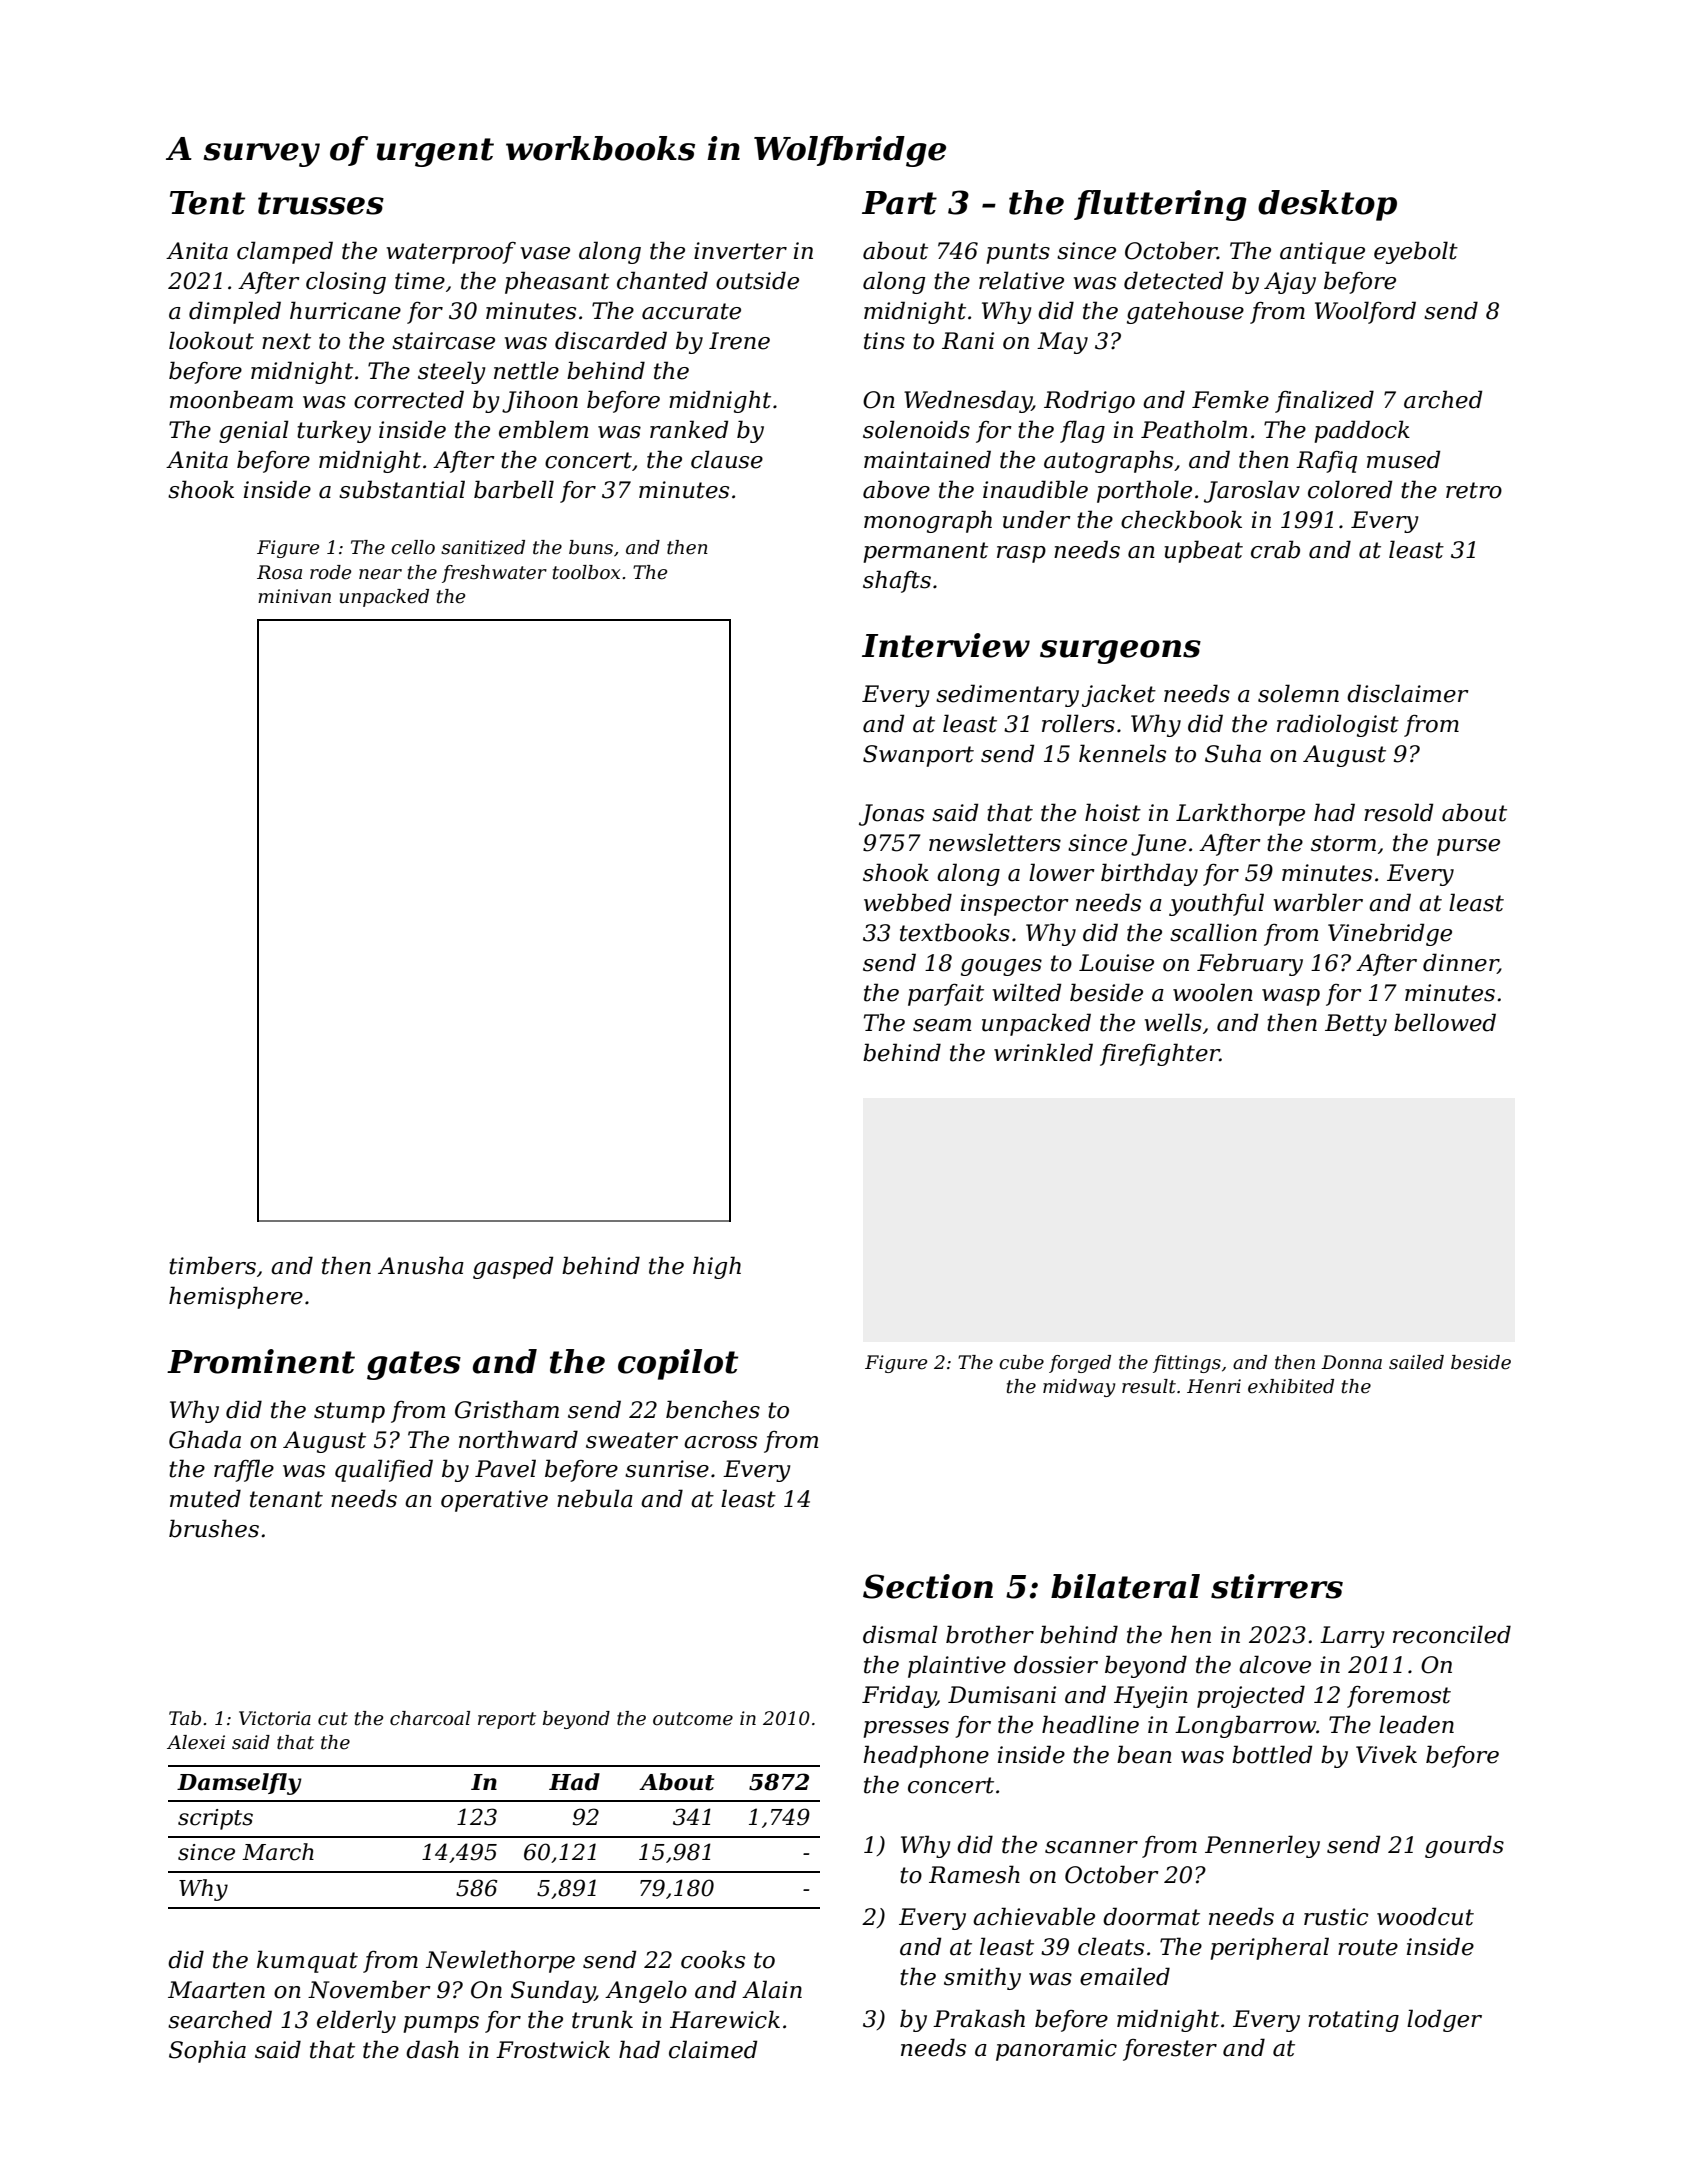 This image has width=1683, height=2178. Describe the element at coordinates (1353, 2021) in the image. I see `rotating` at that location.
